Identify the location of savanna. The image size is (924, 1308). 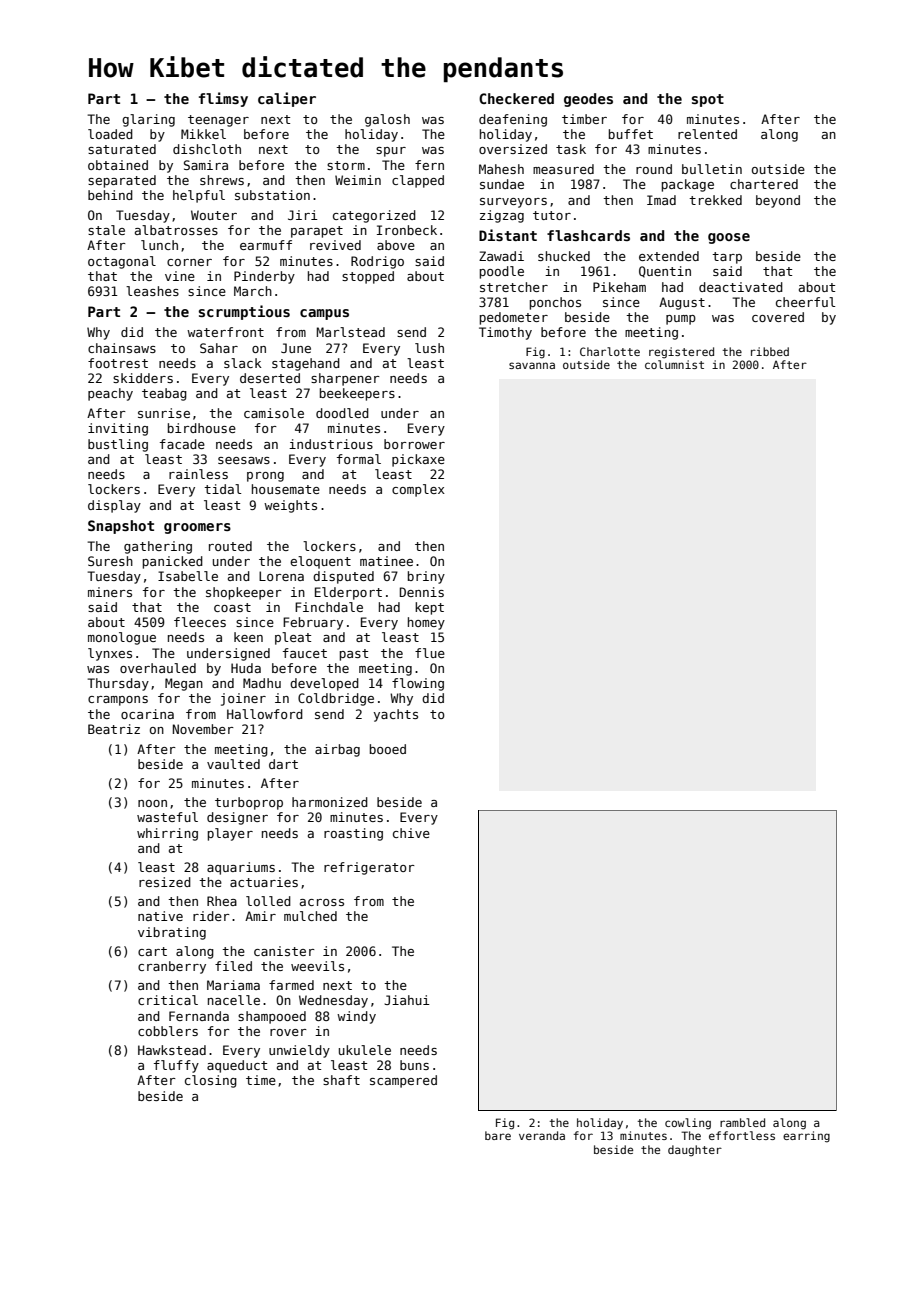
(532, 365).
